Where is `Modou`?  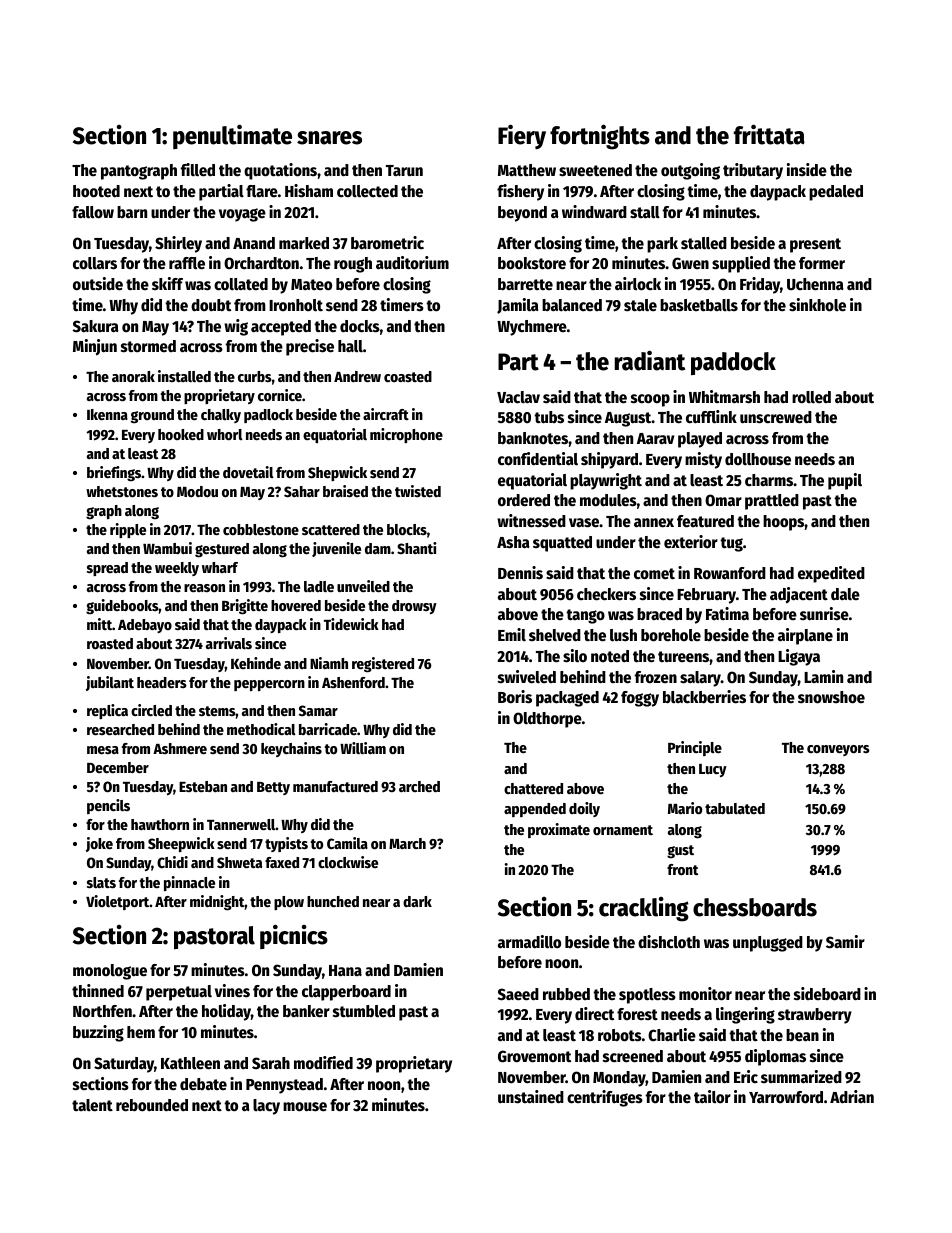 Modou is located at coordinates (197, 491).
